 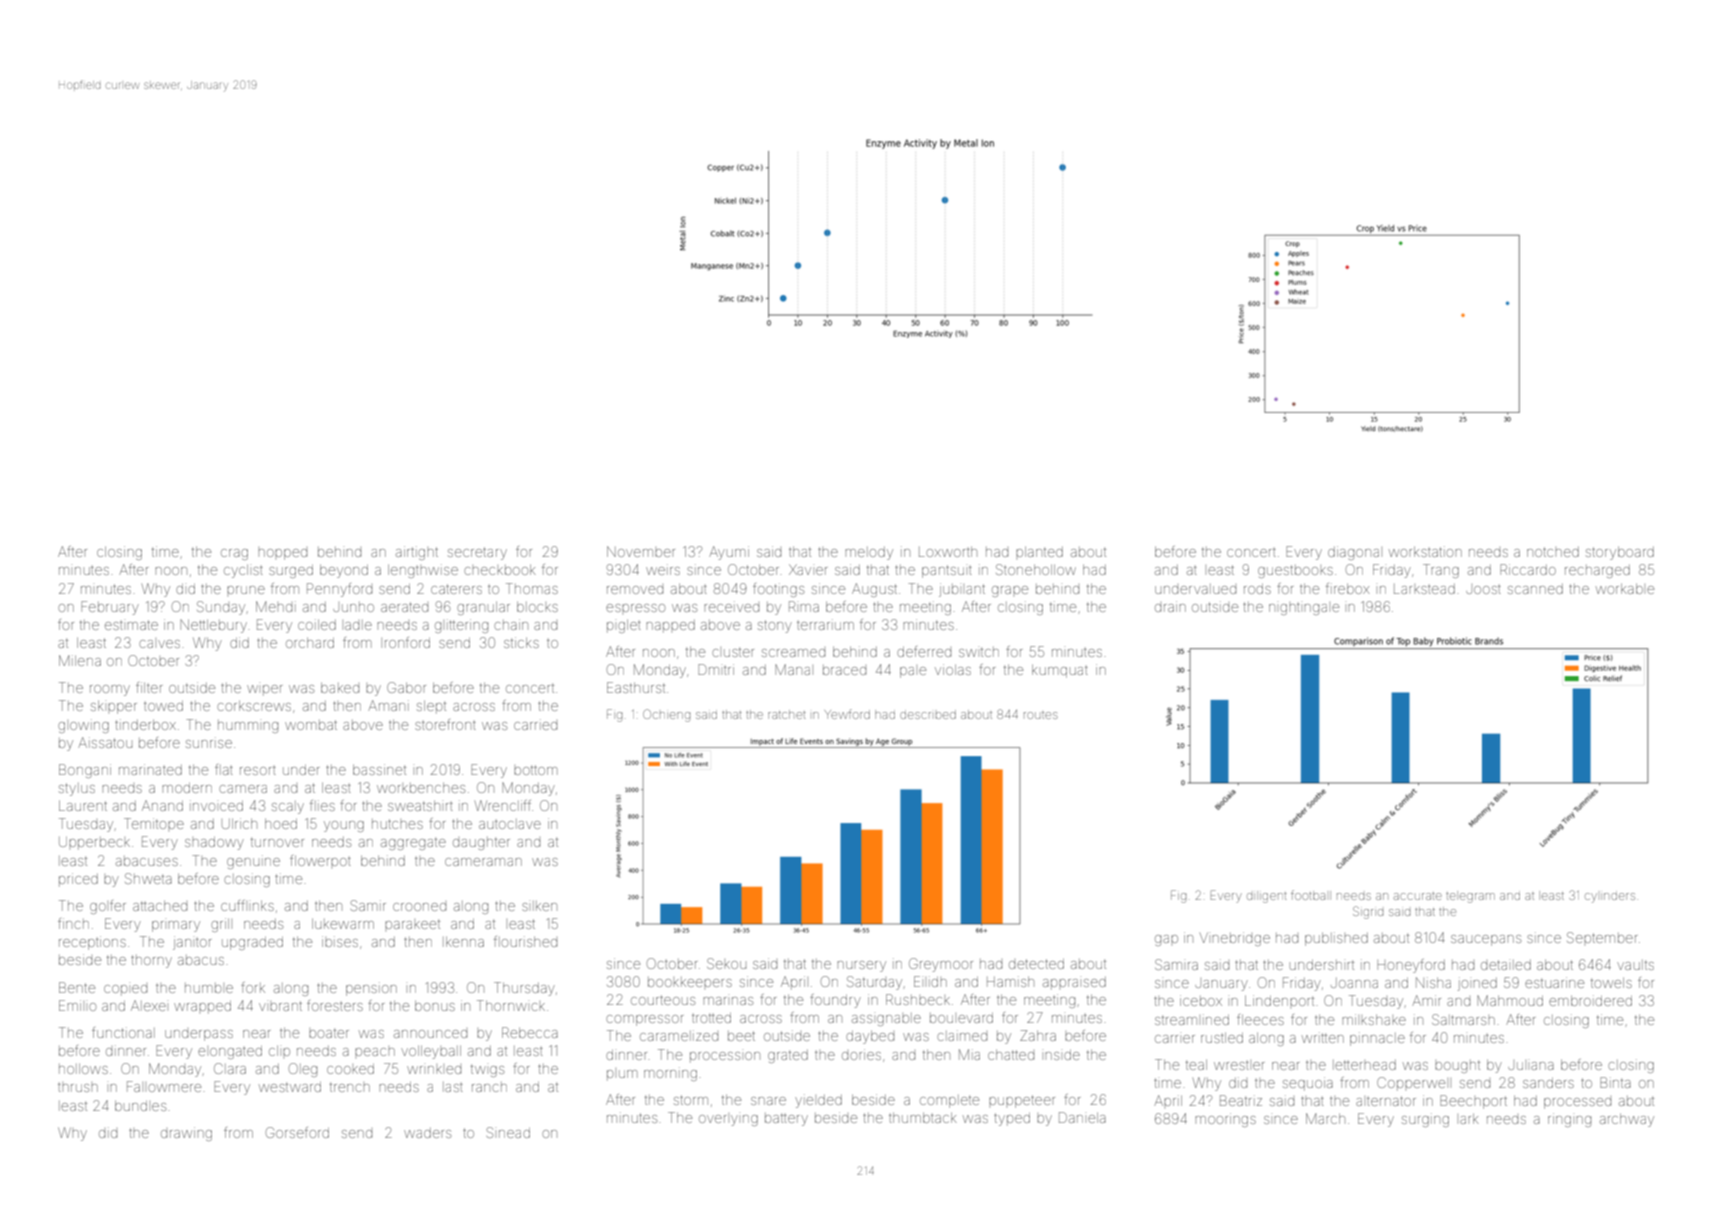 What do you see at coordinates (778, 590) in the document?
I see `footings` at bounding box center [778, 590].
